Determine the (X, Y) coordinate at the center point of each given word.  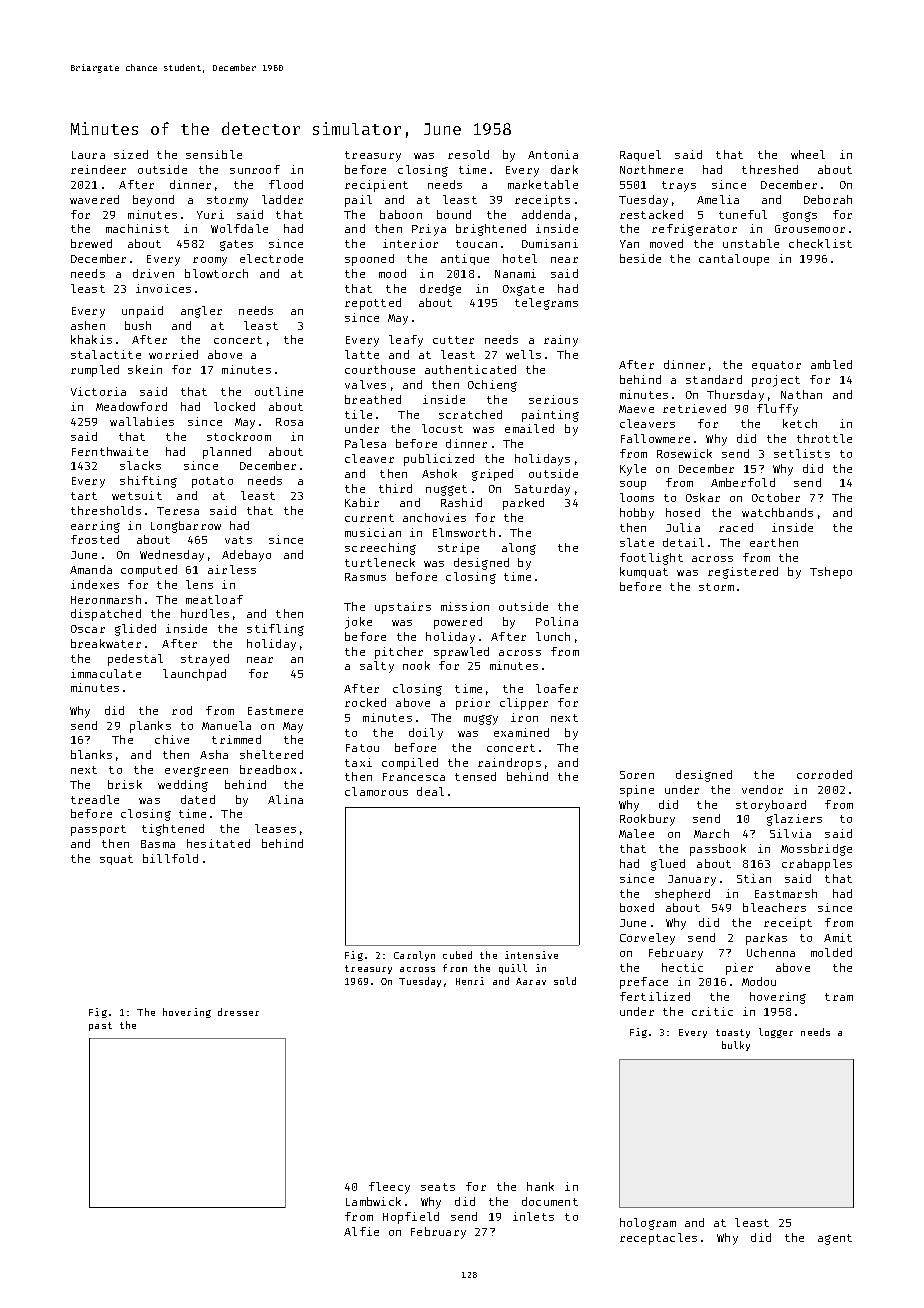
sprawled (461, 653)
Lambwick (373, 1201)
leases (275, 828)
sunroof (255, 169)
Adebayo (246, 556)
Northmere (651, 169)
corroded (824, 774)
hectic (682, 967)
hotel (520, 258)
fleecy (389, 1188)
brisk (125, 784)
